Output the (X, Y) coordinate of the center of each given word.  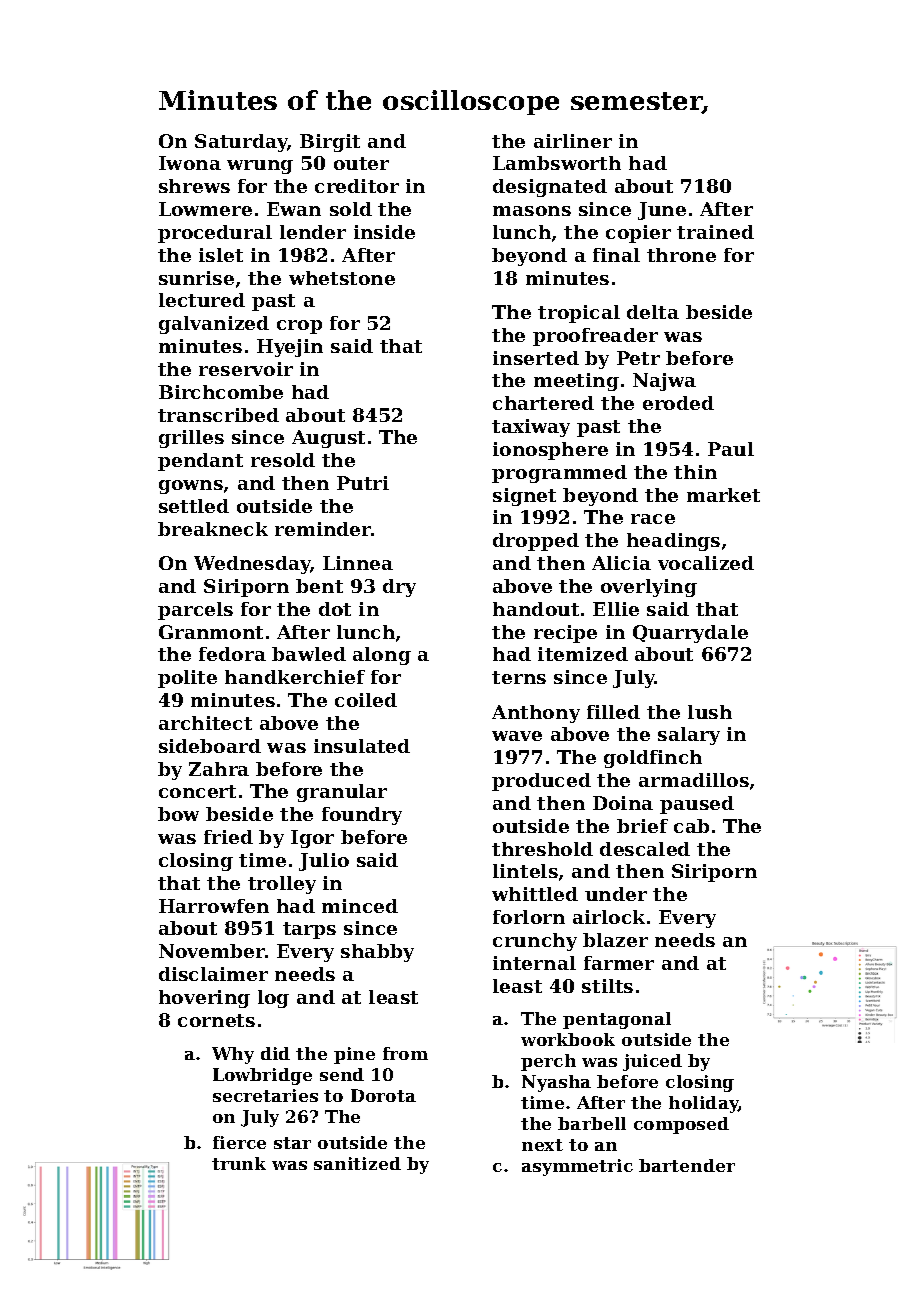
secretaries (265, 1095)
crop (299, 327)
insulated (362, 746)
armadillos (694, 780)
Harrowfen (214, 906)
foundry (362, 816)
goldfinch (653, 759)
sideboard (210, 746)
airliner (573, 141)
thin (695, 472)
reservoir (246, 369)
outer (361, 163)
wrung (260, 167)
